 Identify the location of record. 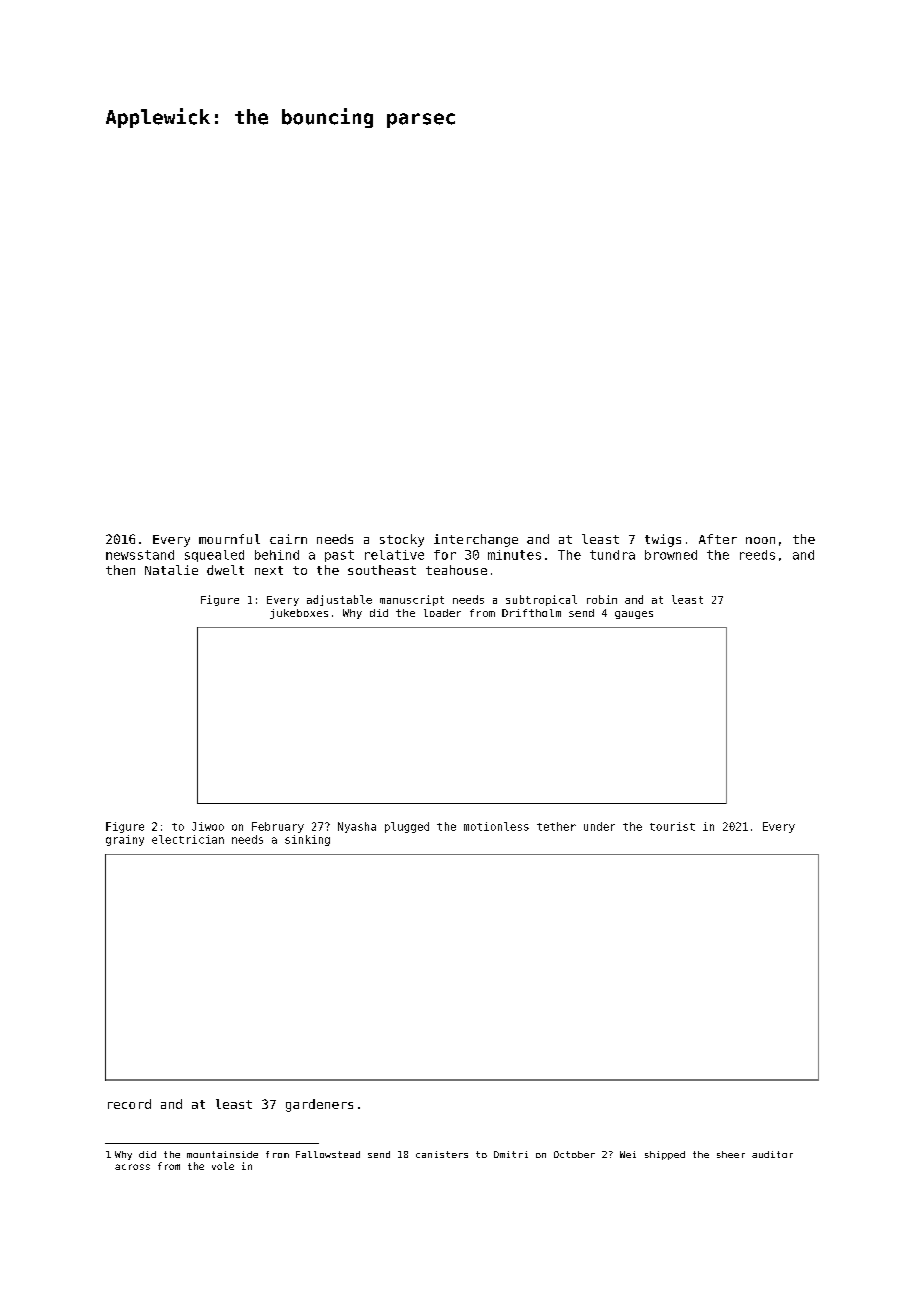
(129, 1104).
